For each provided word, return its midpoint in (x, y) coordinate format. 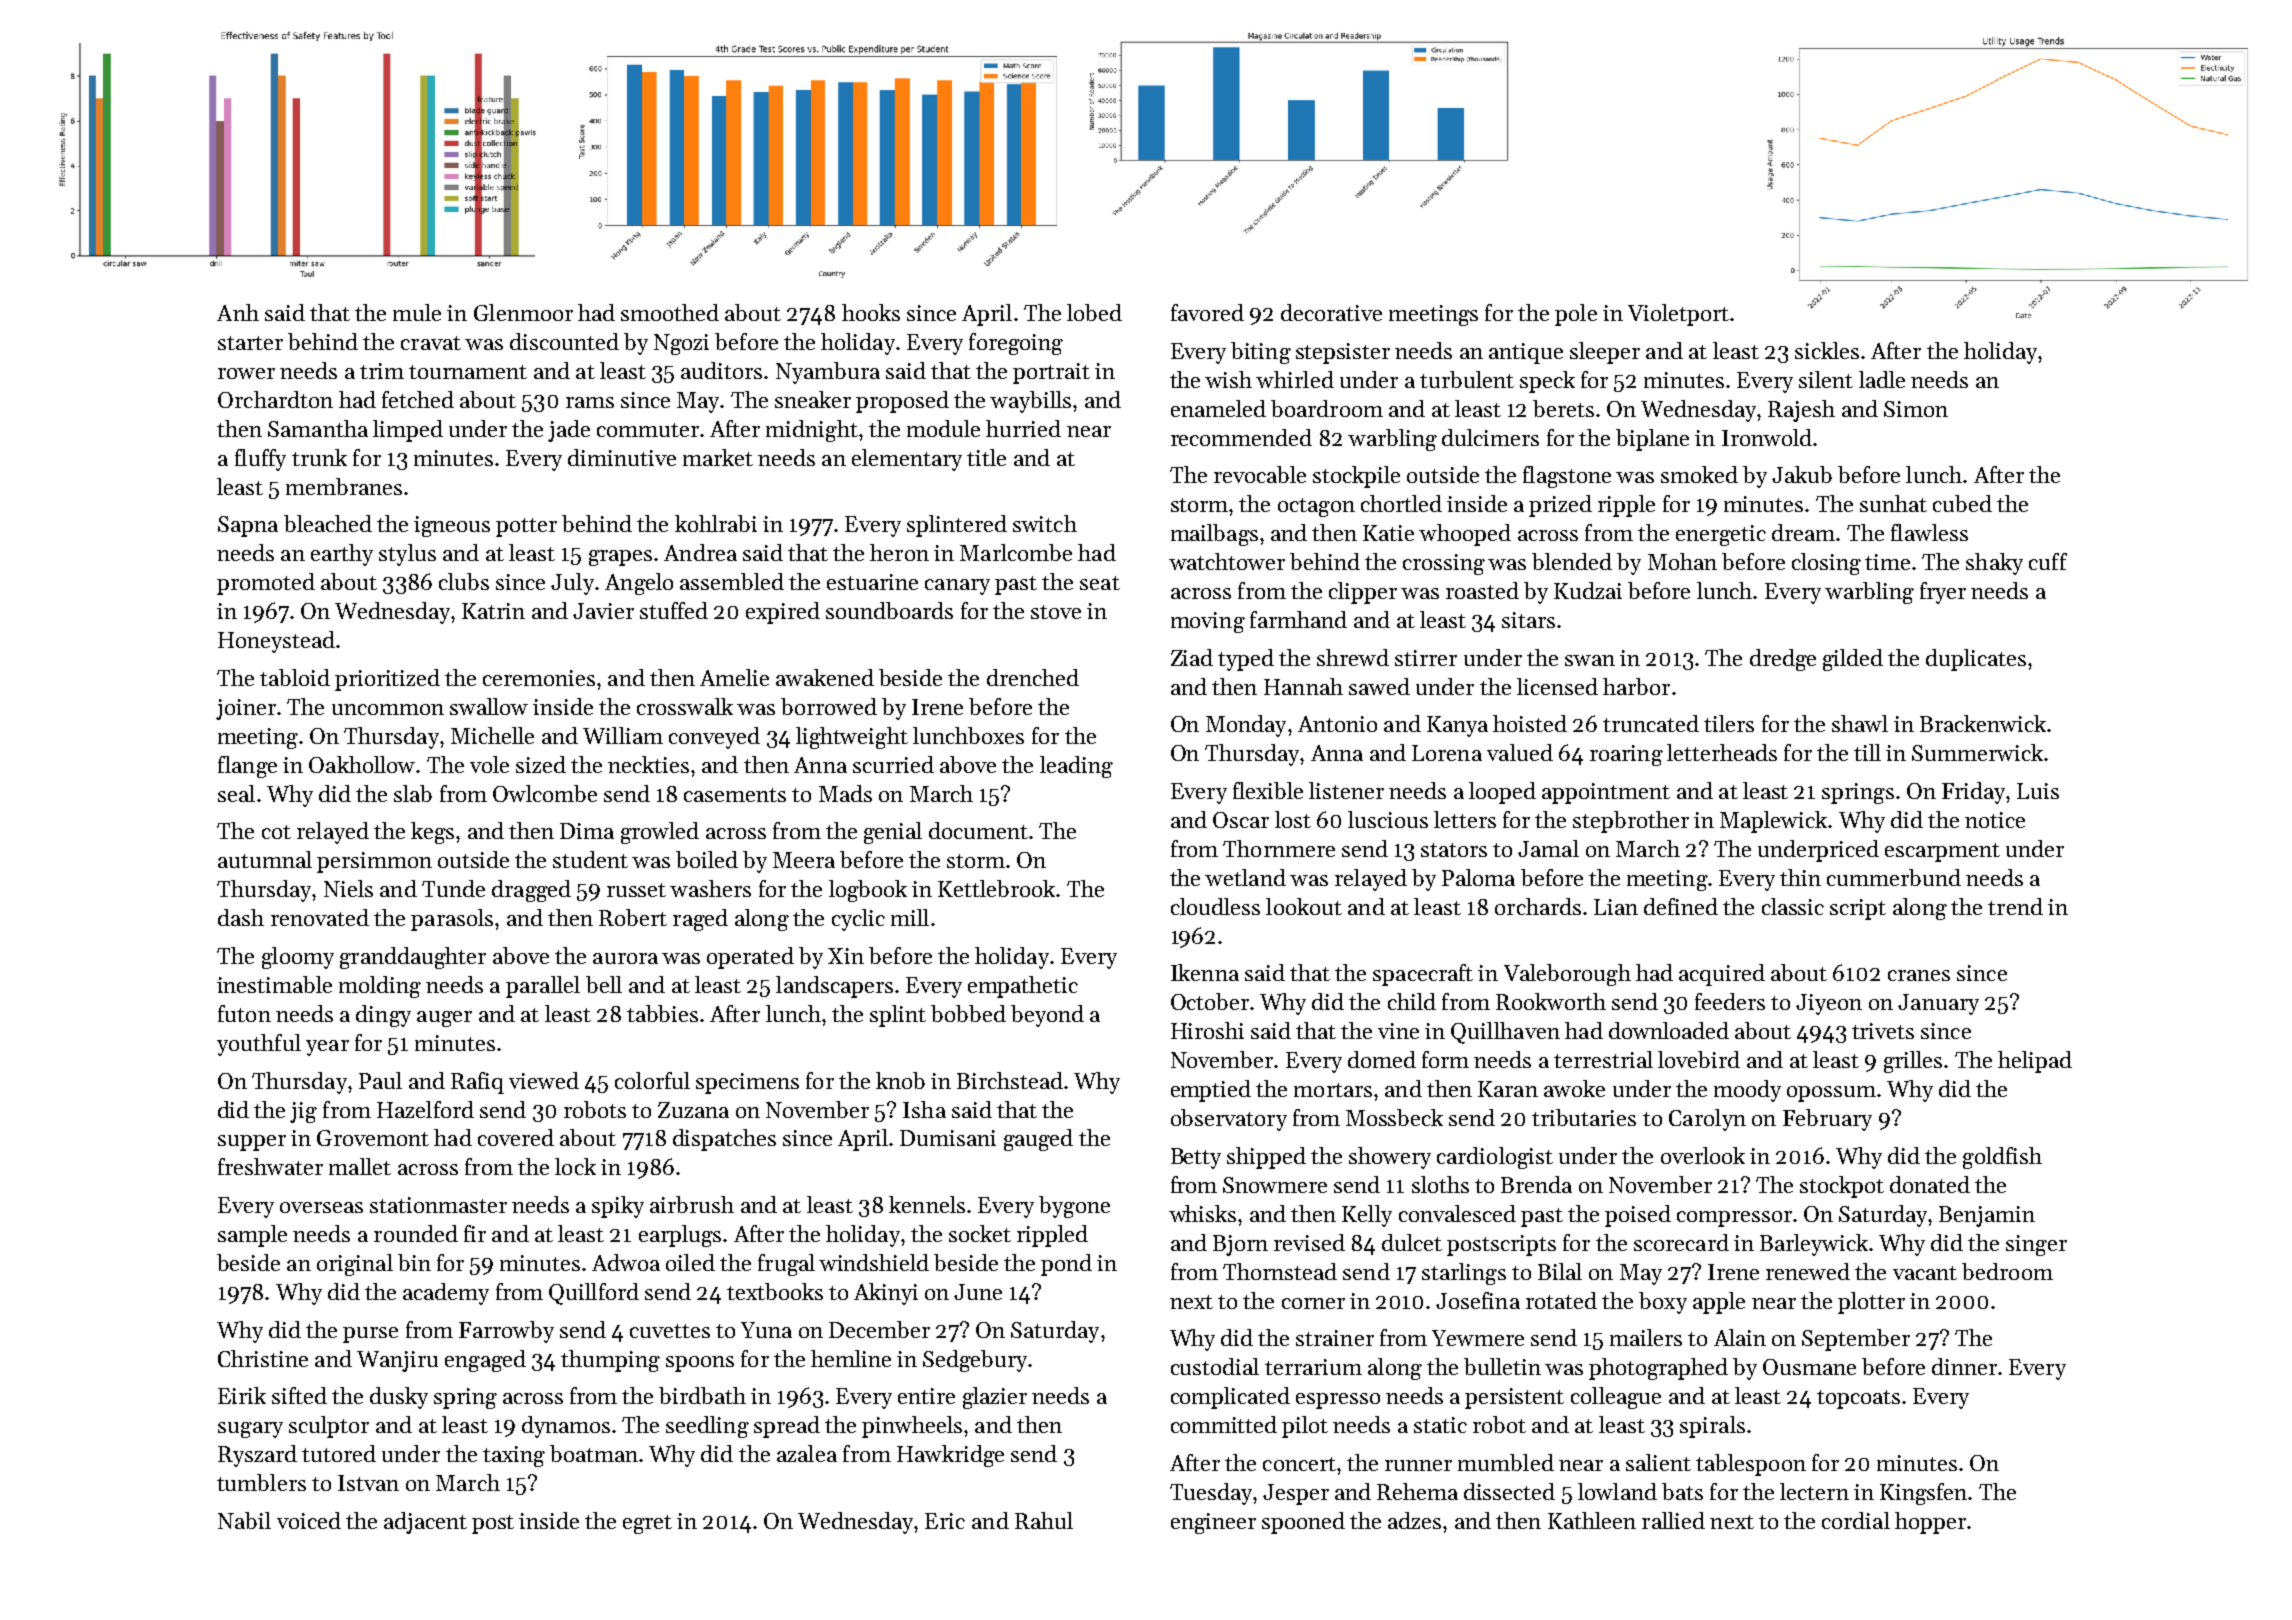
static (1440, 1425)
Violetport (1678, 315)
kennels (927, 1204)
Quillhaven (1505, 1033)
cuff (2048, 561)
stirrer (1426, 658)
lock (575, 1166)
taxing (514, 1456)
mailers (1646, 1337)
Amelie (734, 677)
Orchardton (275, 399)
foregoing (1016, 344)
